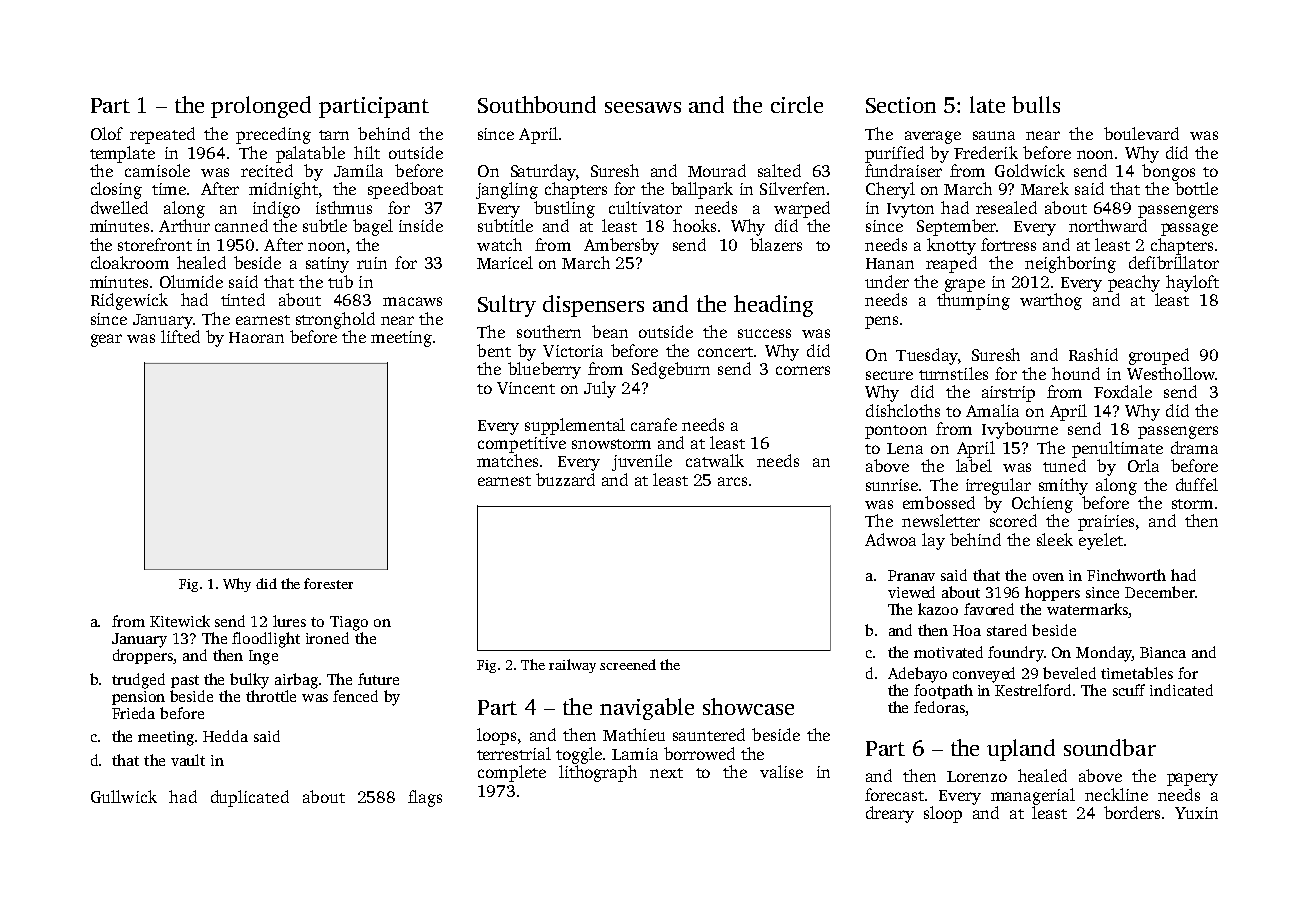  I want to click on Haoran, so click(256, 337).
